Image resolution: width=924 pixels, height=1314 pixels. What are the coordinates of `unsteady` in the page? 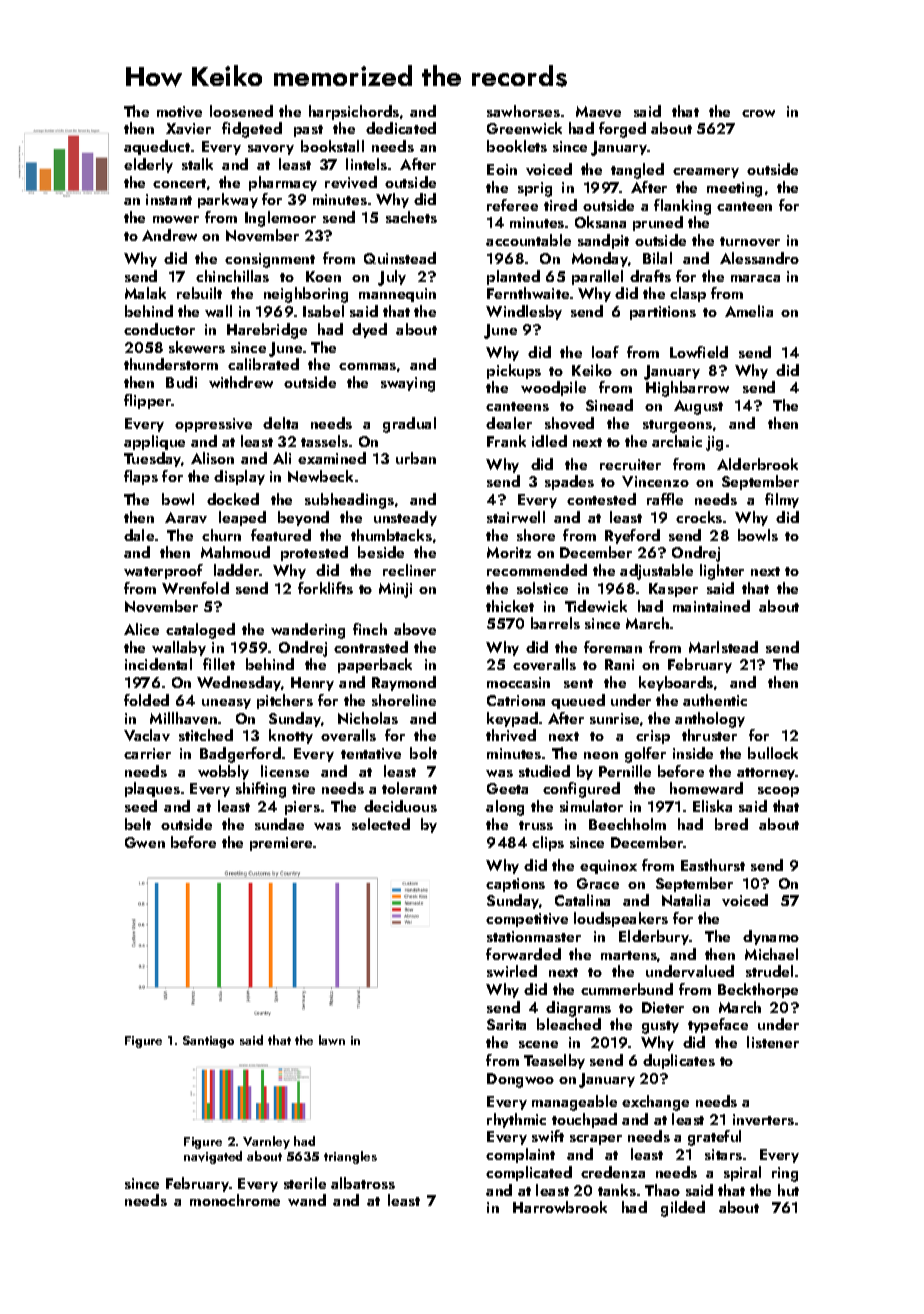 It's located at (405, 518).
